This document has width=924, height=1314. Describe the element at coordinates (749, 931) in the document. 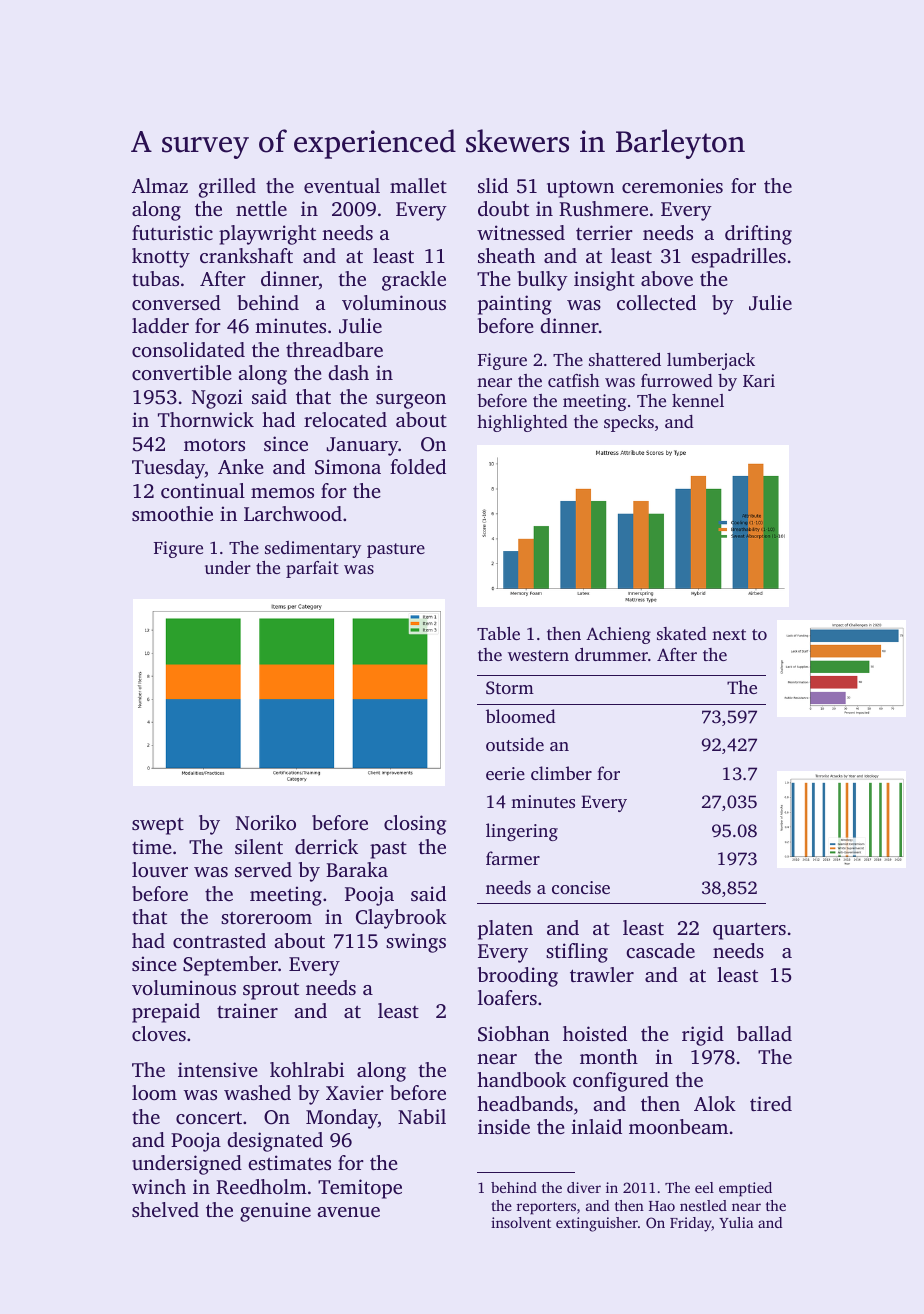

I see `quarters` at that location.
